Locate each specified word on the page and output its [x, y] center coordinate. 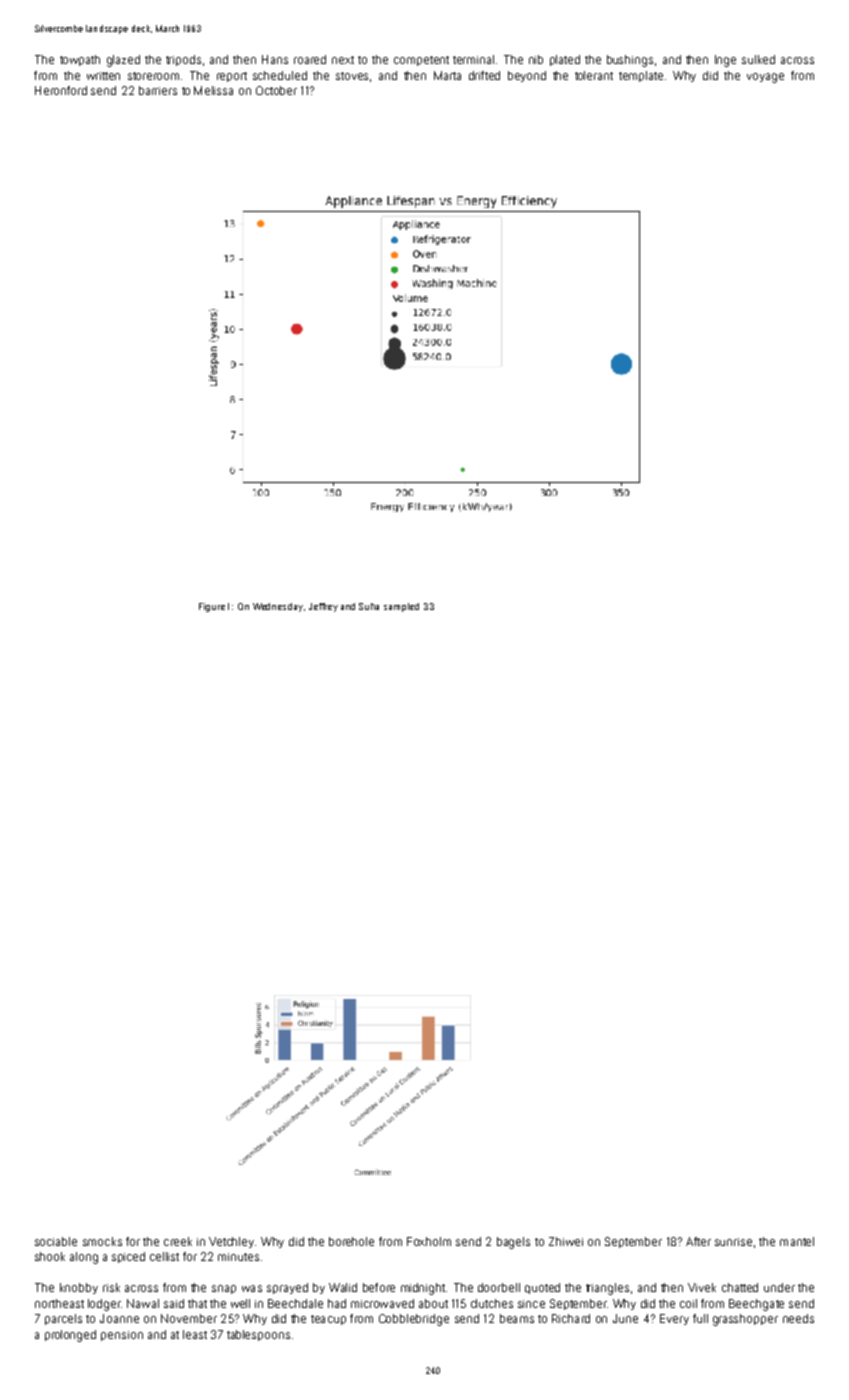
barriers [158, 90]
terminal [473, 59]
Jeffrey [323, 607]
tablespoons [258, 1335]
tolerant [594, 75]
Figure [212, 607]
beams [517, 1318]
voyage [765, 78]
